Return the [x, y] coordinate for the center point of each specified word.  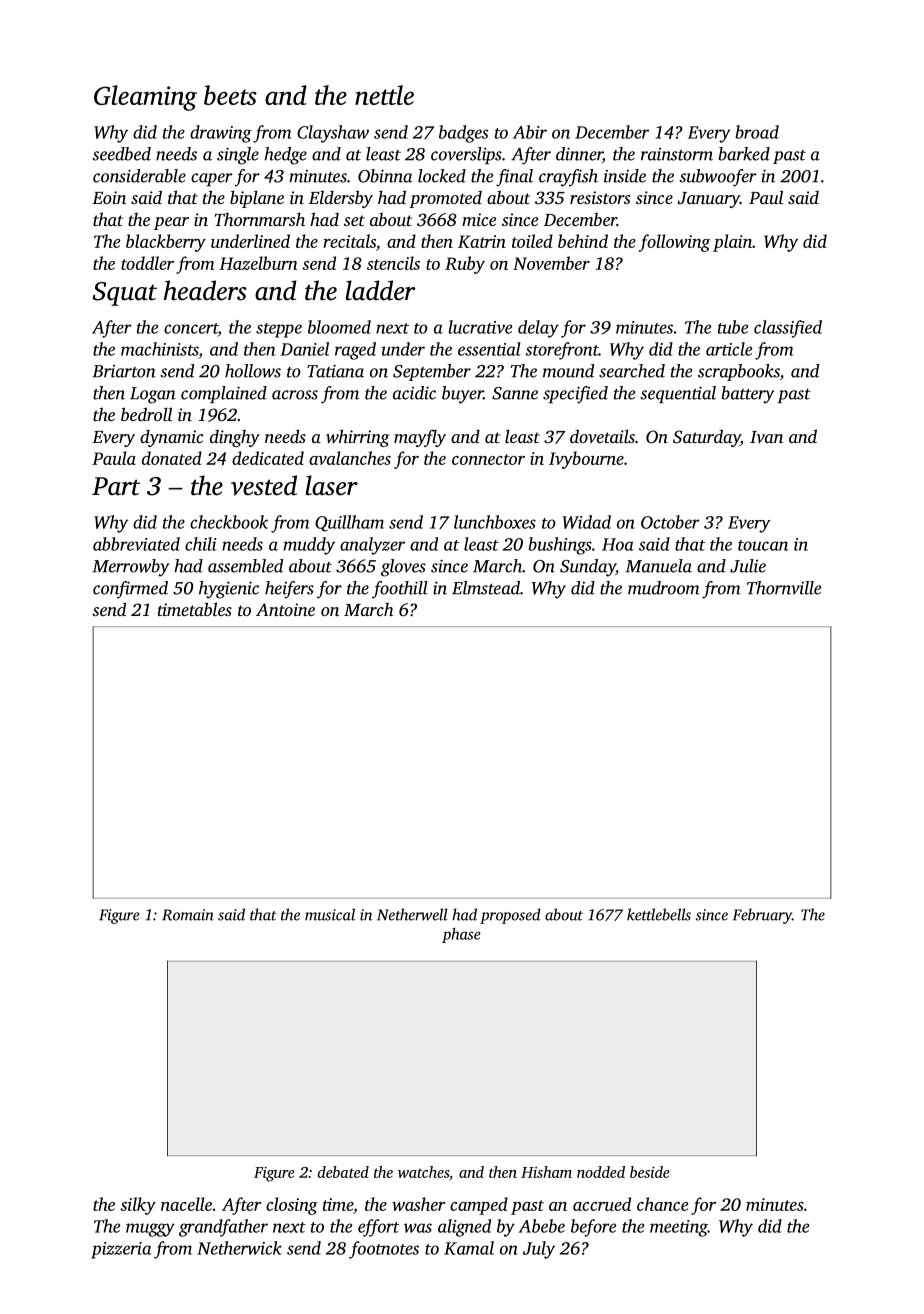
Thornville [784, 588]
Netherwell [412, 914]
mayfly [420, 438]
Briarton [124, 371]
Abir [530, 132]
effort [379, 1228]
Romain [188, 915]
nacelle [186, 1204]
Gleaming [145, 98]
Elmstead [486, 588]
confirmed [130, 590]
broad [757, 132]
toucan [763, 545]
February [762, 916]
